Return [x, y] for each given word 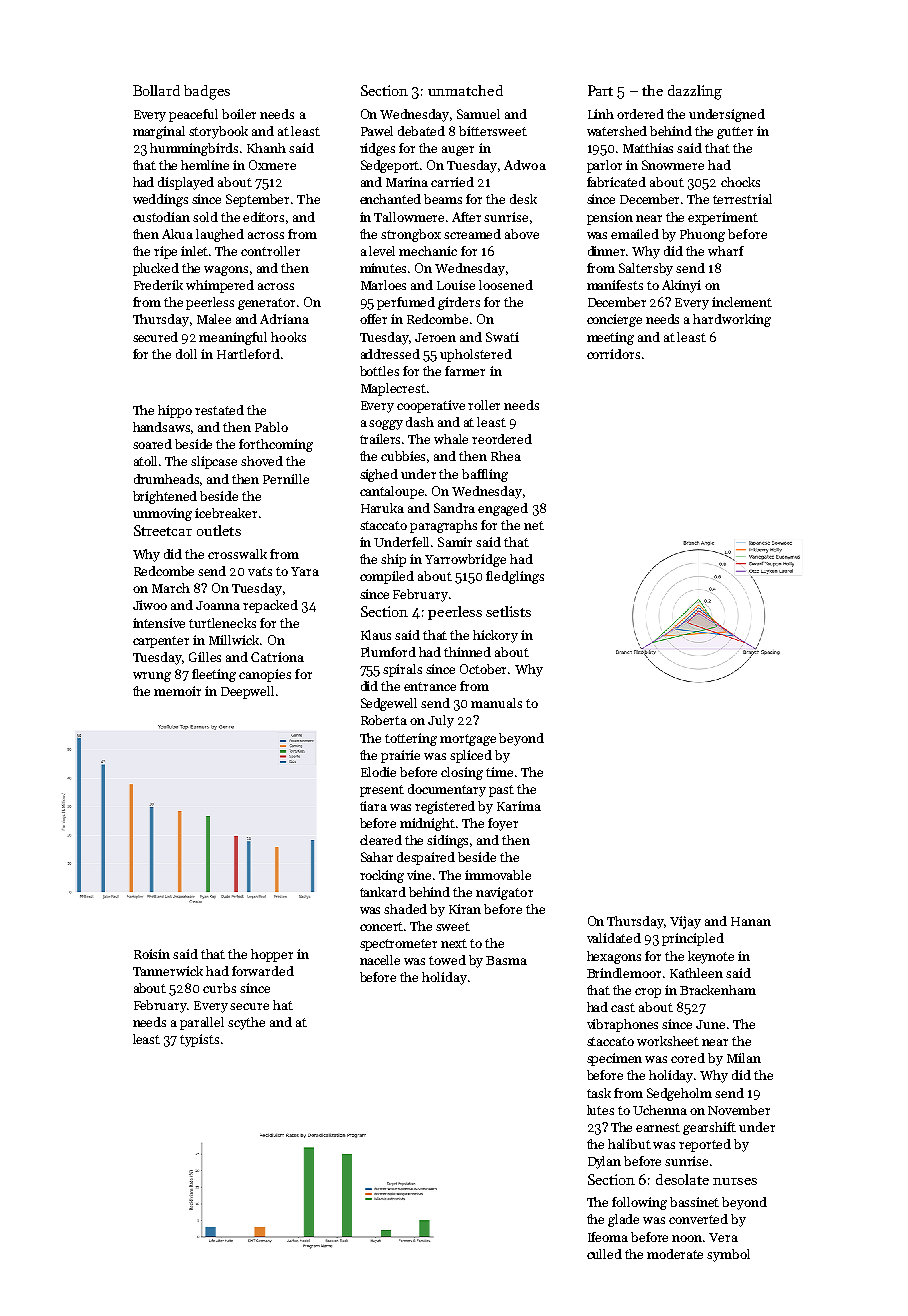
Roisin [152, 954]
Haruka [382, 508]
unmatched [465, 90]
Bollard [156, 90]
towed [447, 960]
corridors [613, 354]
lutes [600, 1110]
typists [199, 1040]
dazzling [695, 92]
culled [604, 1254]
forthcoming [276, 445]
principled [693, 939]
